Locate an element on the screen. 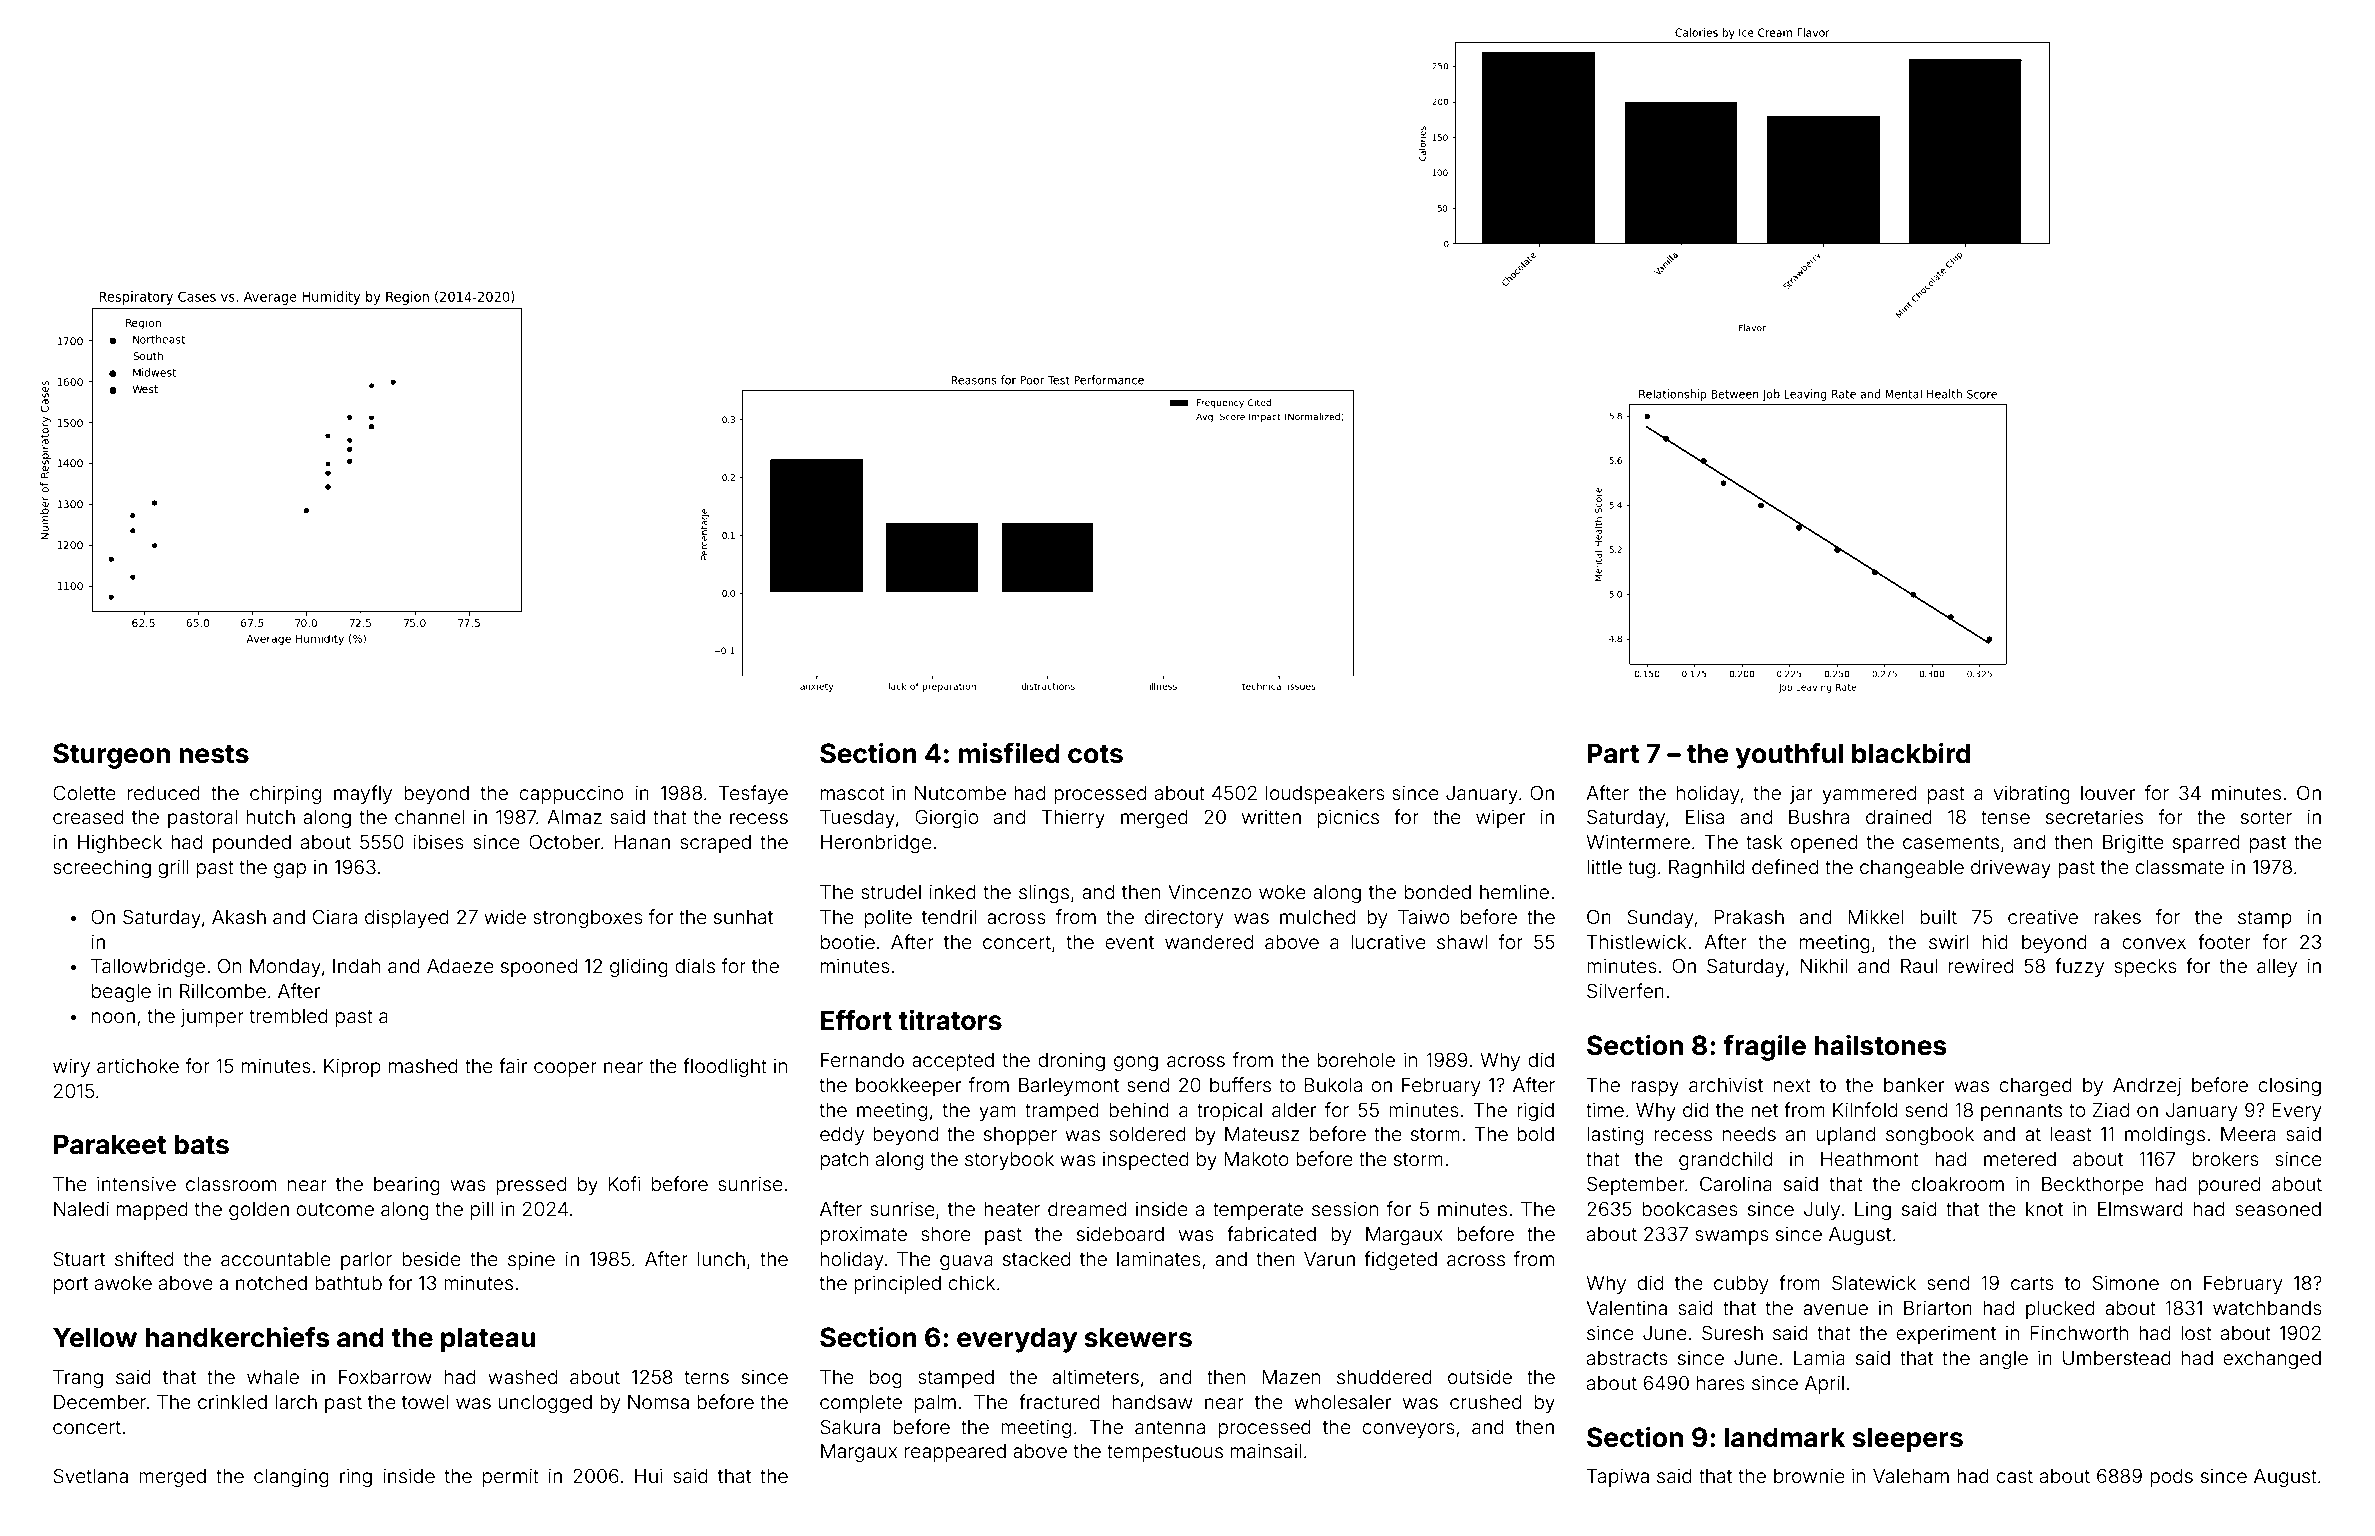  wandered is located at coordinates (1209, 942).
